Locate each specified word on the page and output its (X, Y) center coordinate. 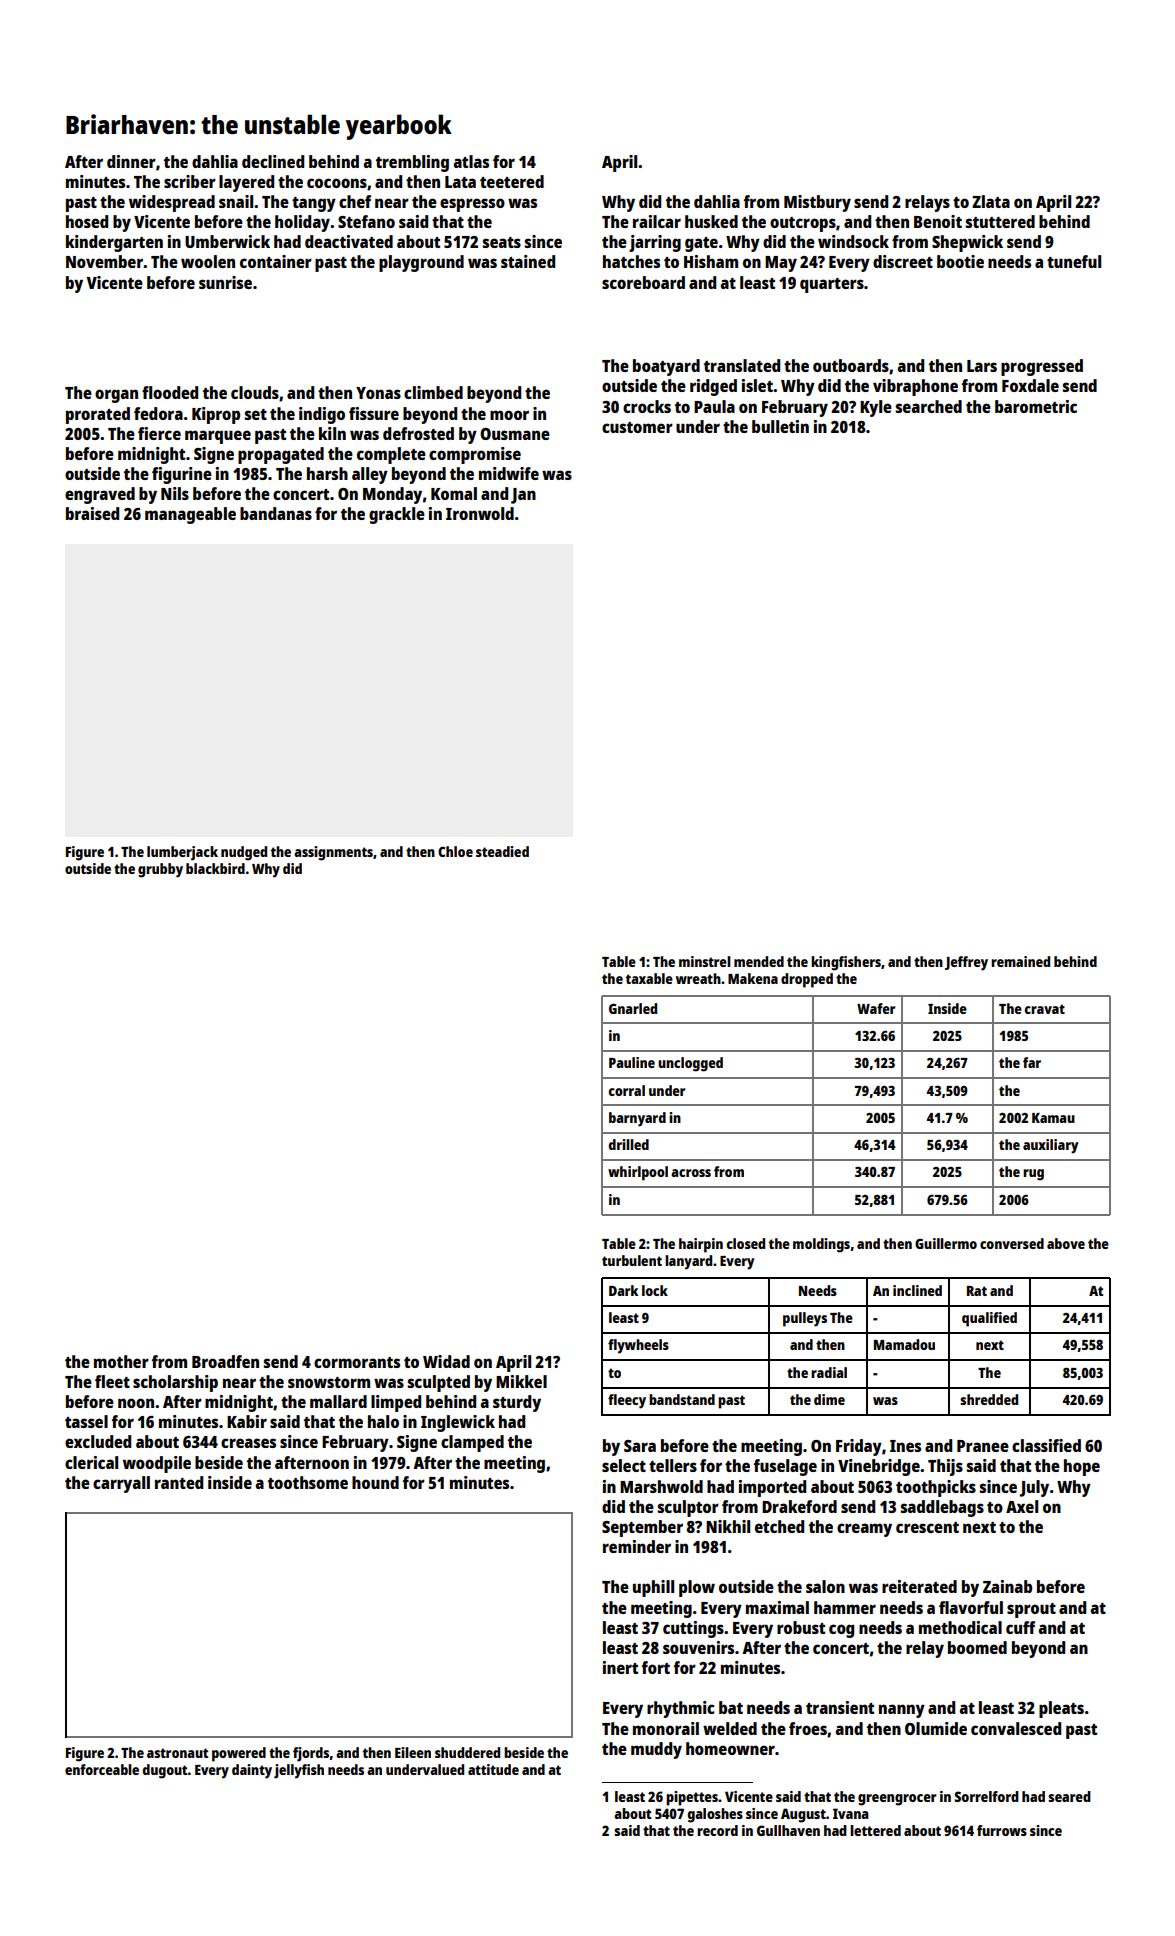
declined (273, 161)
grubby (160, 870)
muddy (656, 1750)
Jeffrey (966, 963)
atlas (471, 161)
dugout (165, 1771)
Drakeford (799, 1506)
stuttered (1000, 221)
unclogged (690, 1064)
